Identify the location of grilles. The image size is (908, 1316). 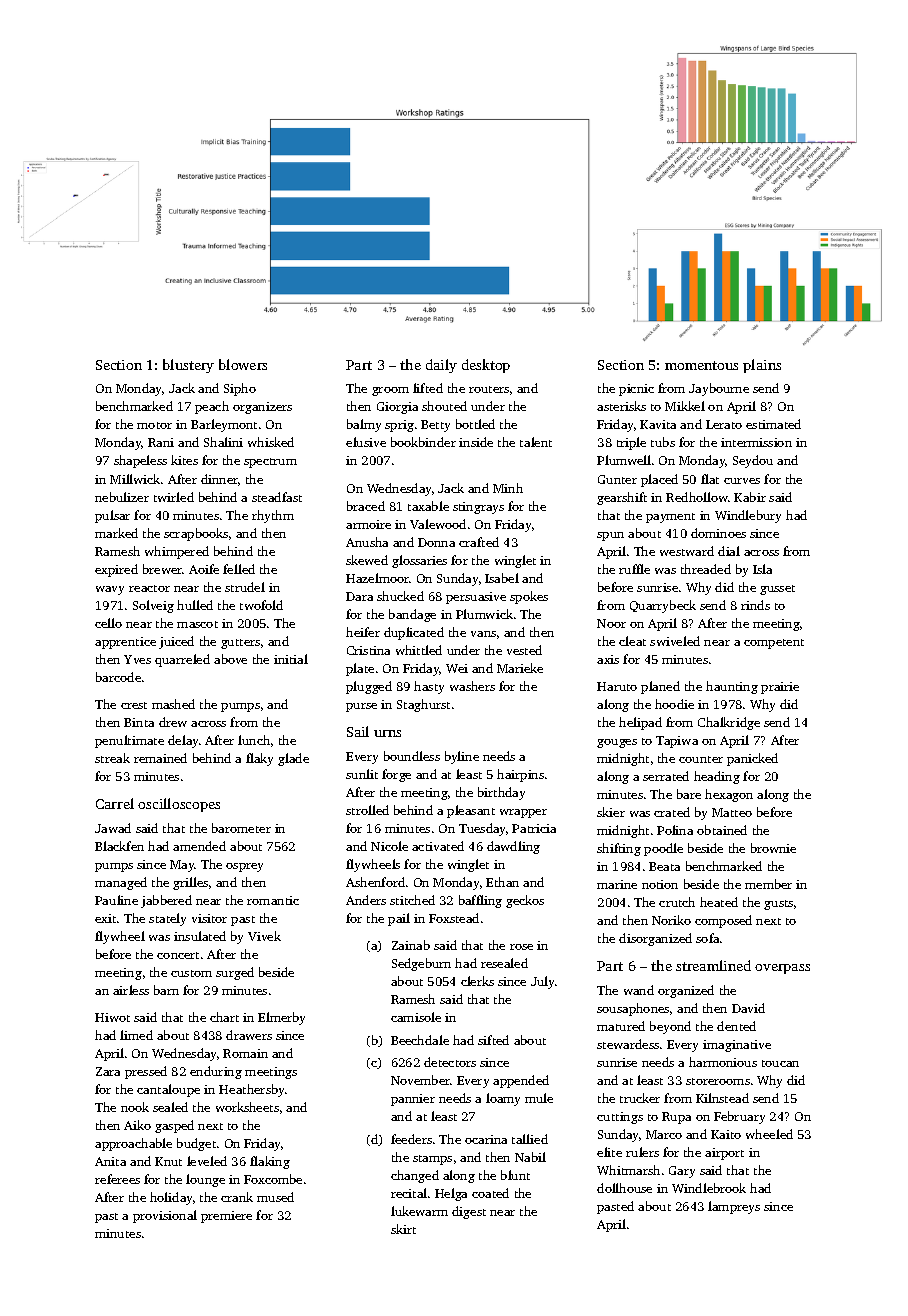
(190, 883).
